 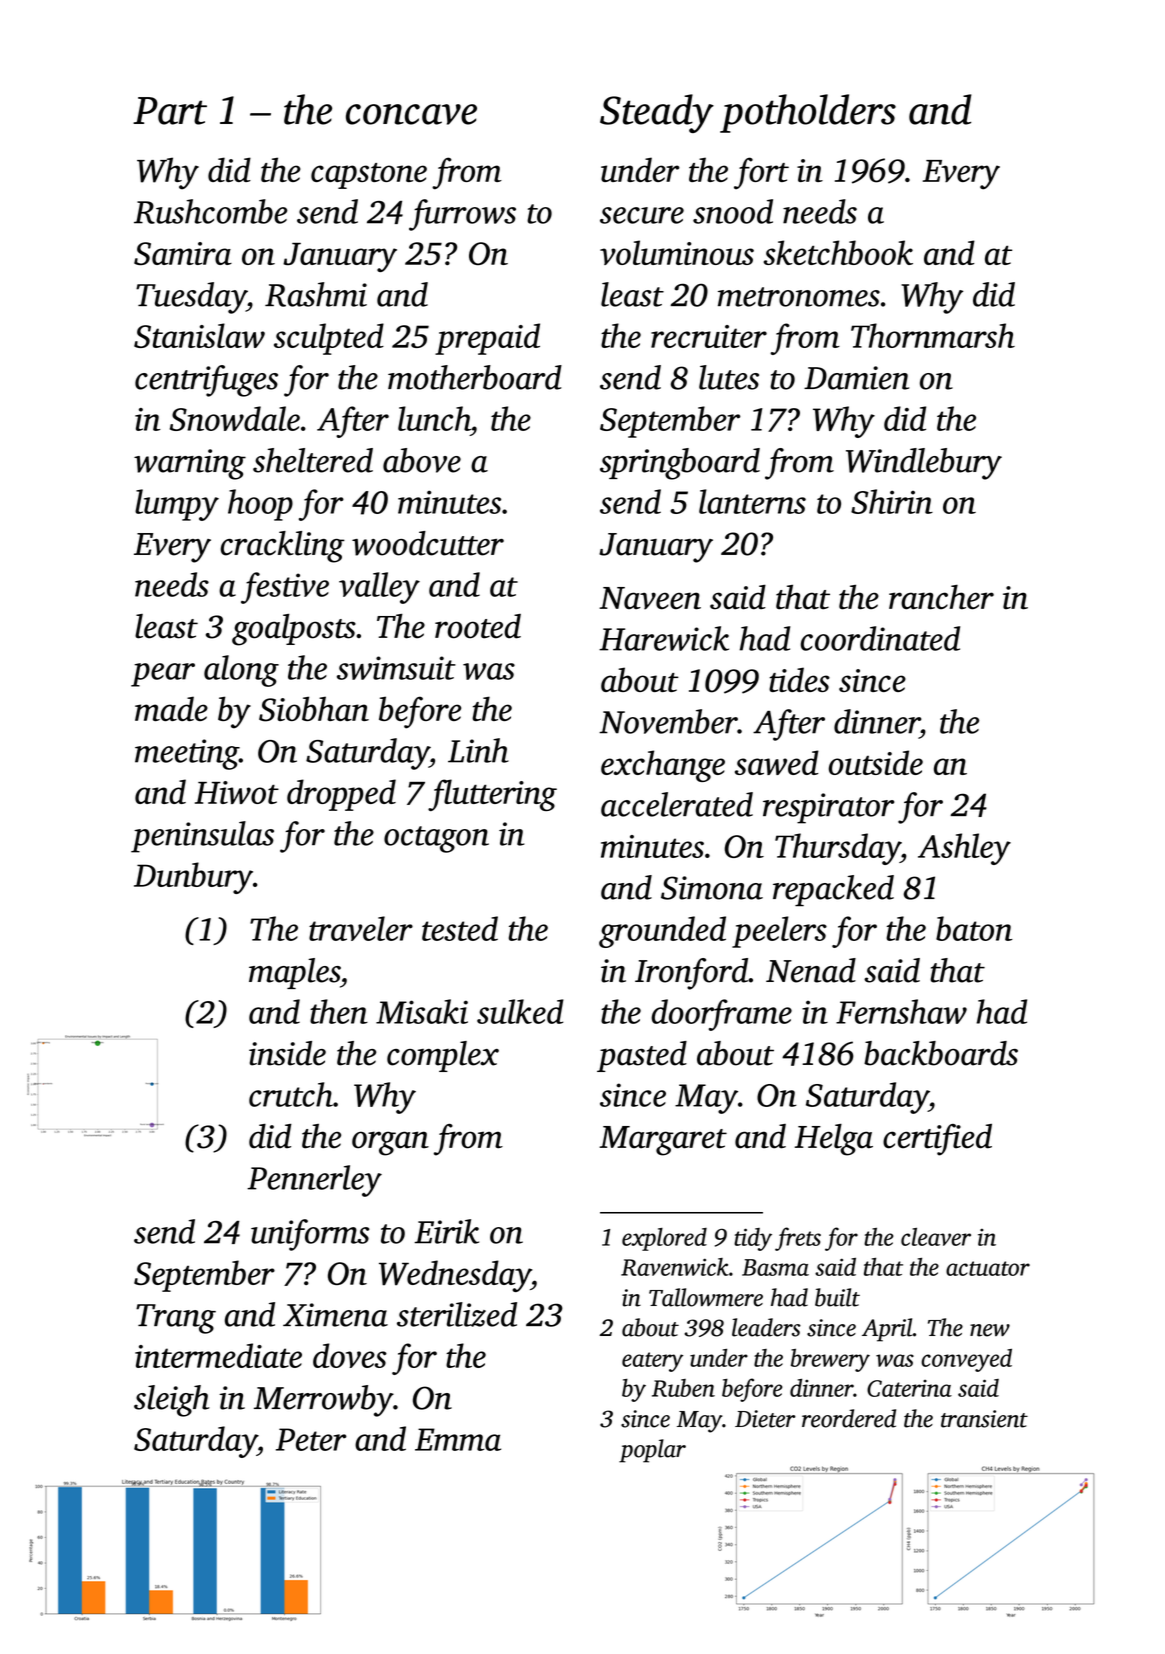 I want to click on sulked, so click(x=520, y=1011).
